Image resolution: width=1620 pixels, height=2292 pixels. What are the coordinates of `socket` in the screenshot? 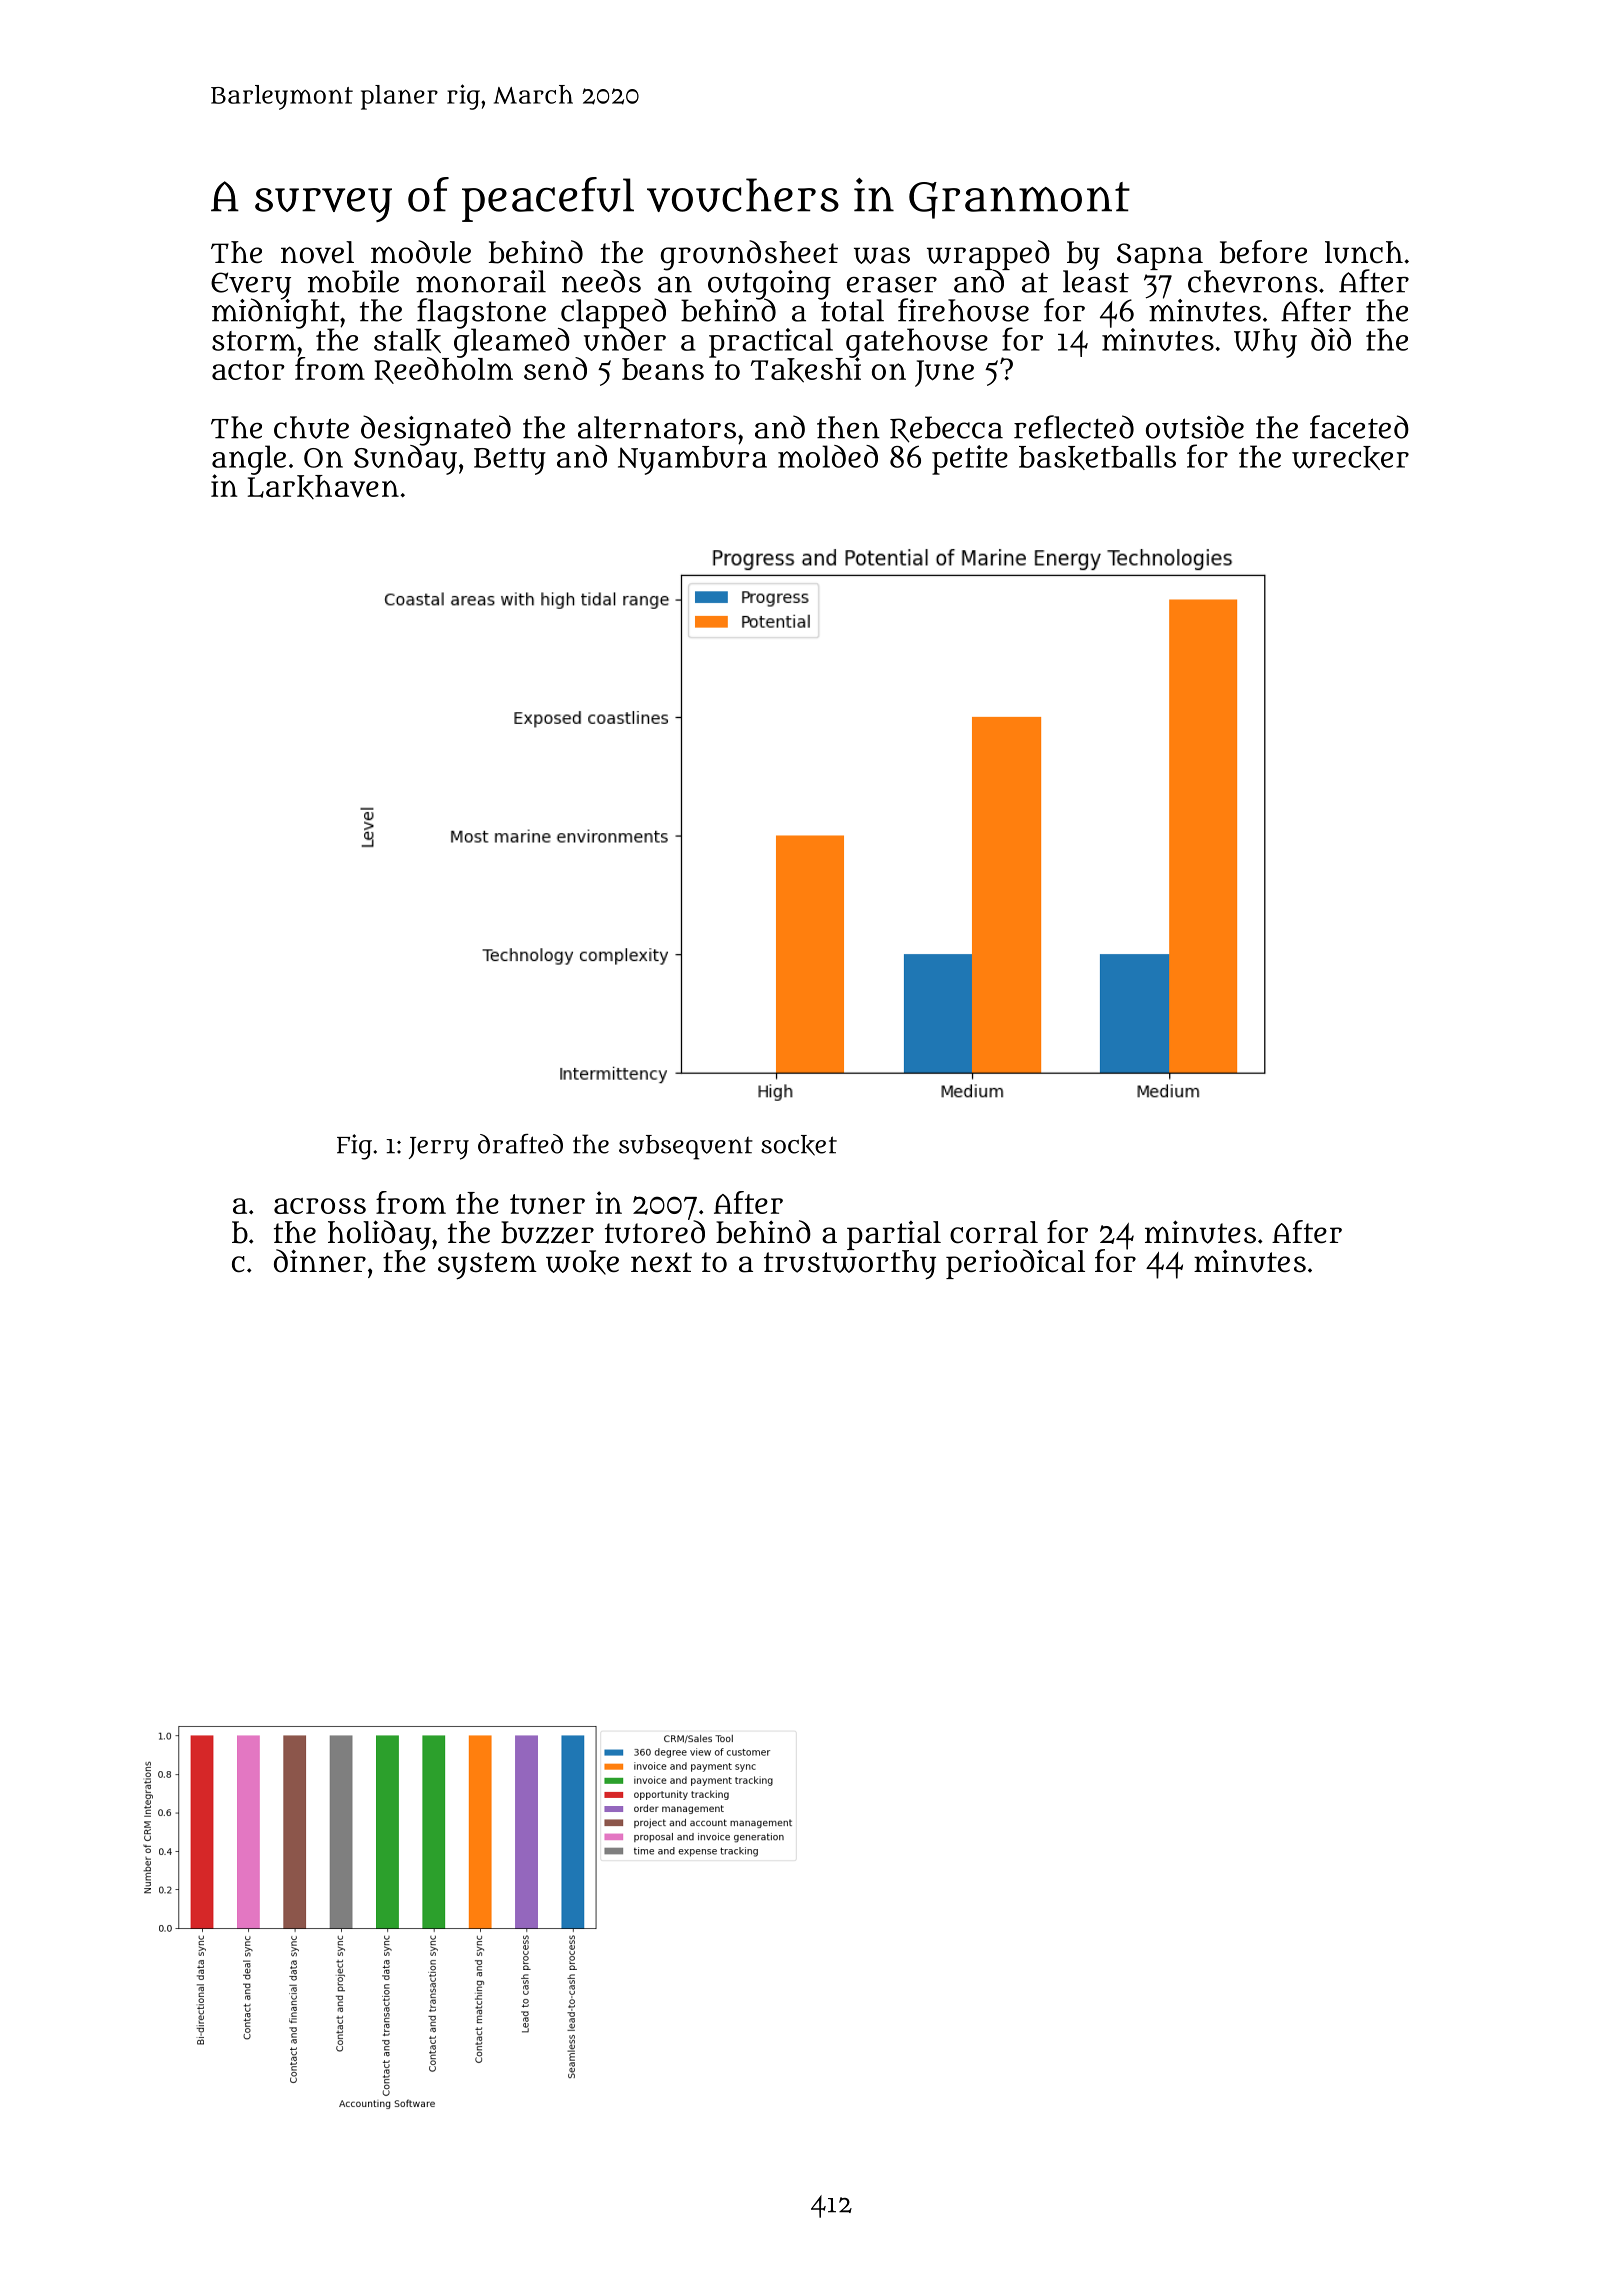 It's located at (799, 1145).
